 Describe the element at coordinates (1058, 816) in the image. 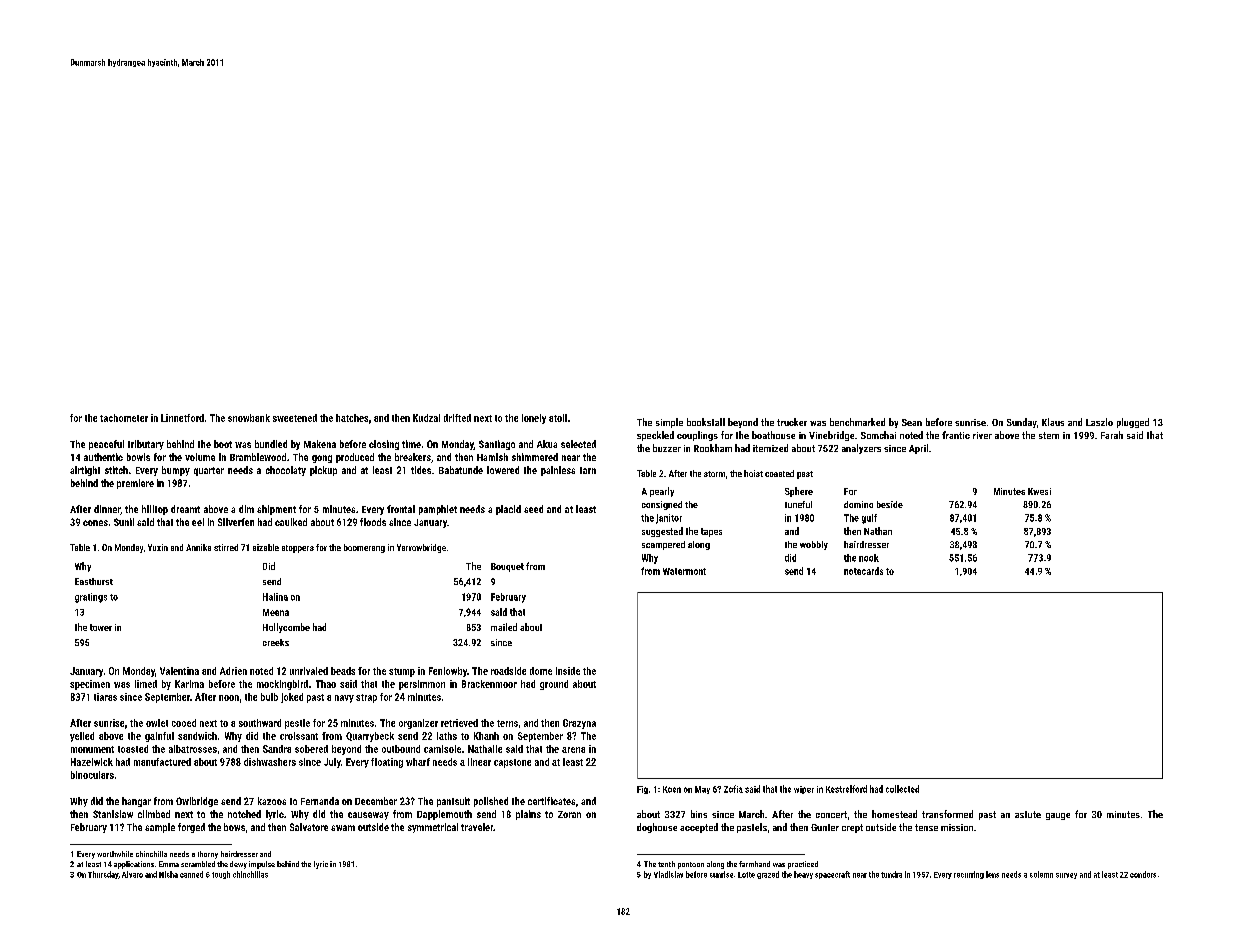

I see `gauge` at that location.
